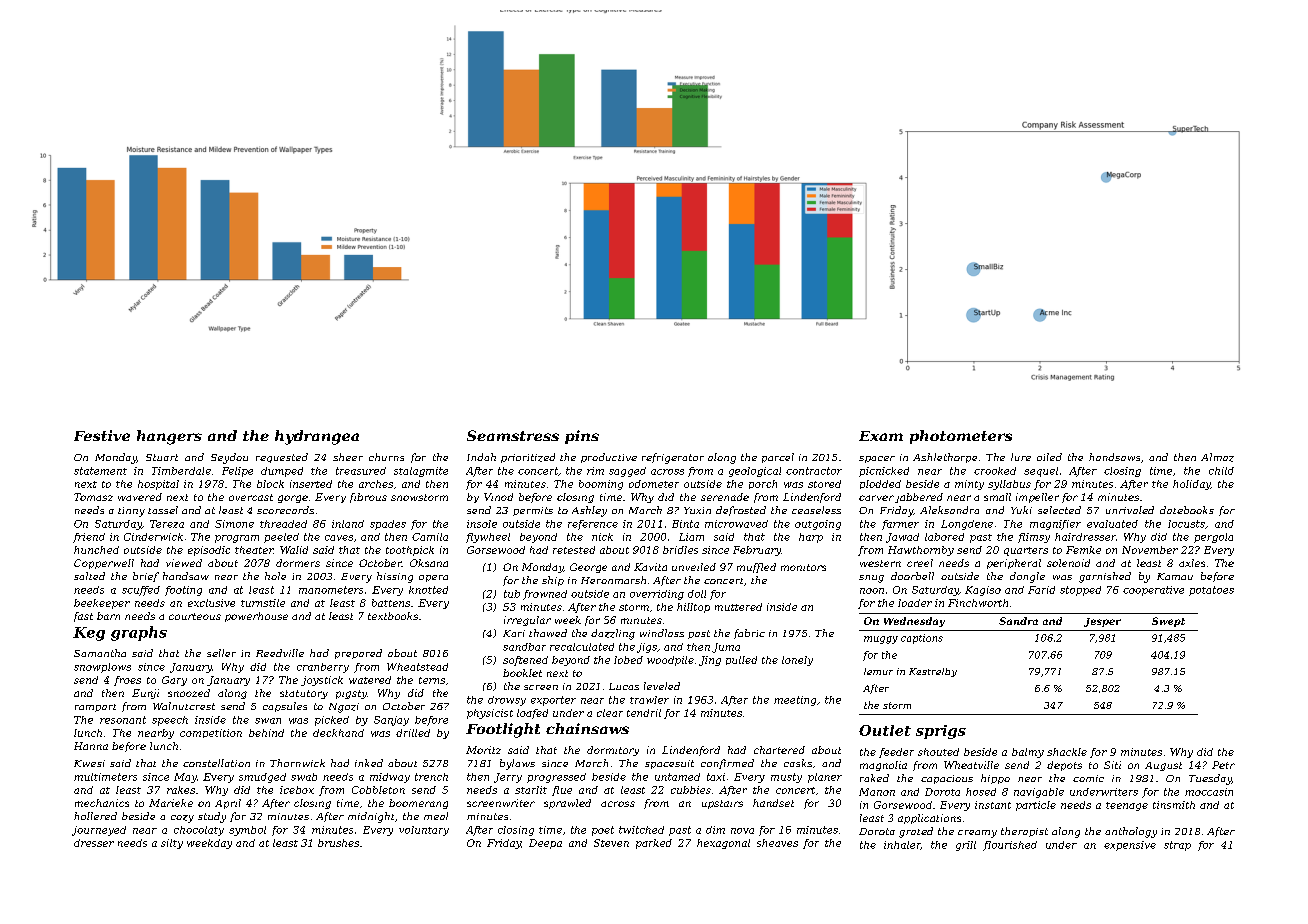  Describe the element at coordinates (89, 634) in the page. I see `Keg` at that location.
